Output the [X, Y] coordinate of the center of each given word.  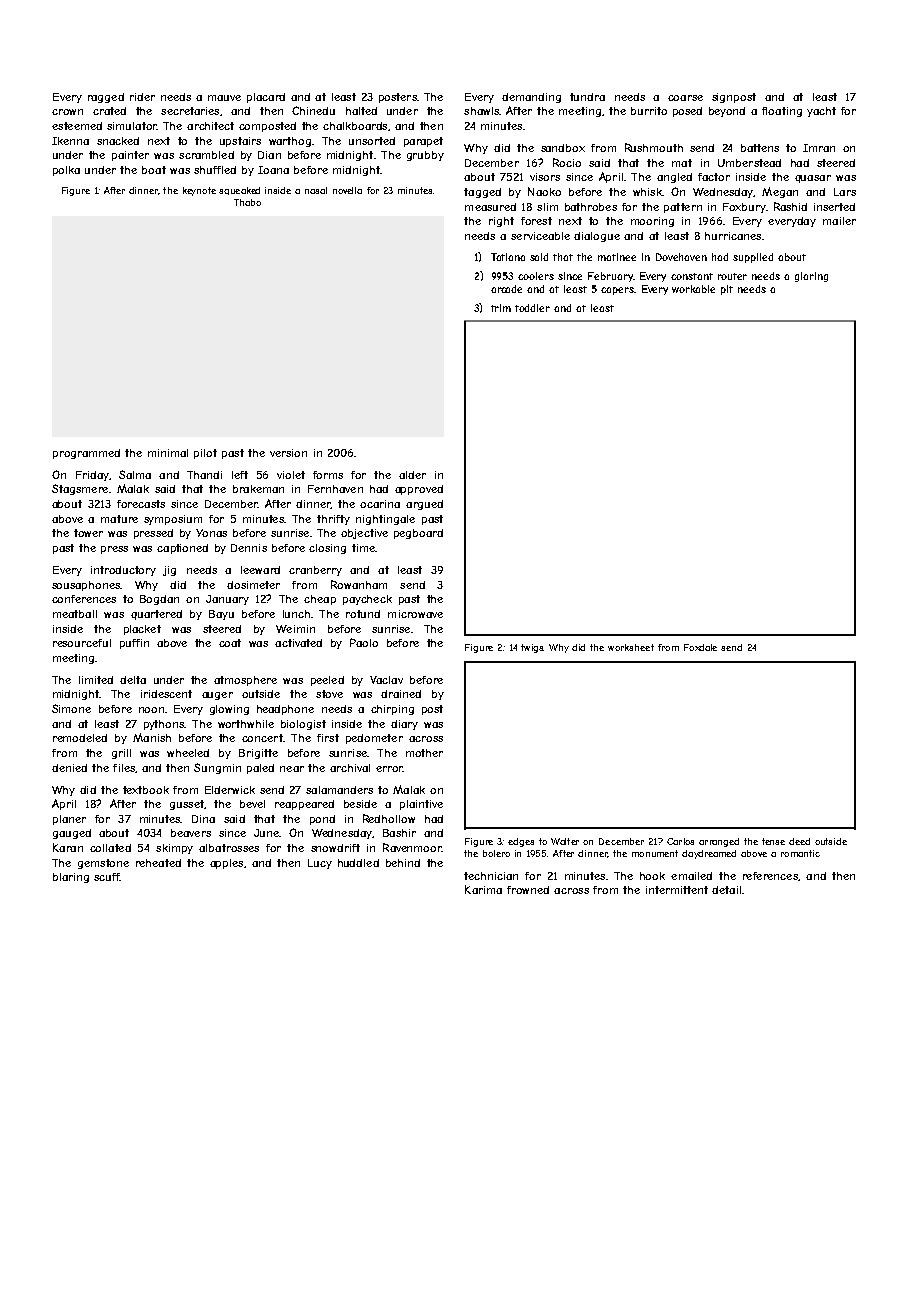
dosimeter [253, 585]
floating [782, 112]
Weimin [295, 629]
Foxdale [700, 647]
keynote [199, 191]
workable [693, 289]
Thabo [247, 202]
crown [67, 112]
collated [110, 848]
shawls [481, 111]
